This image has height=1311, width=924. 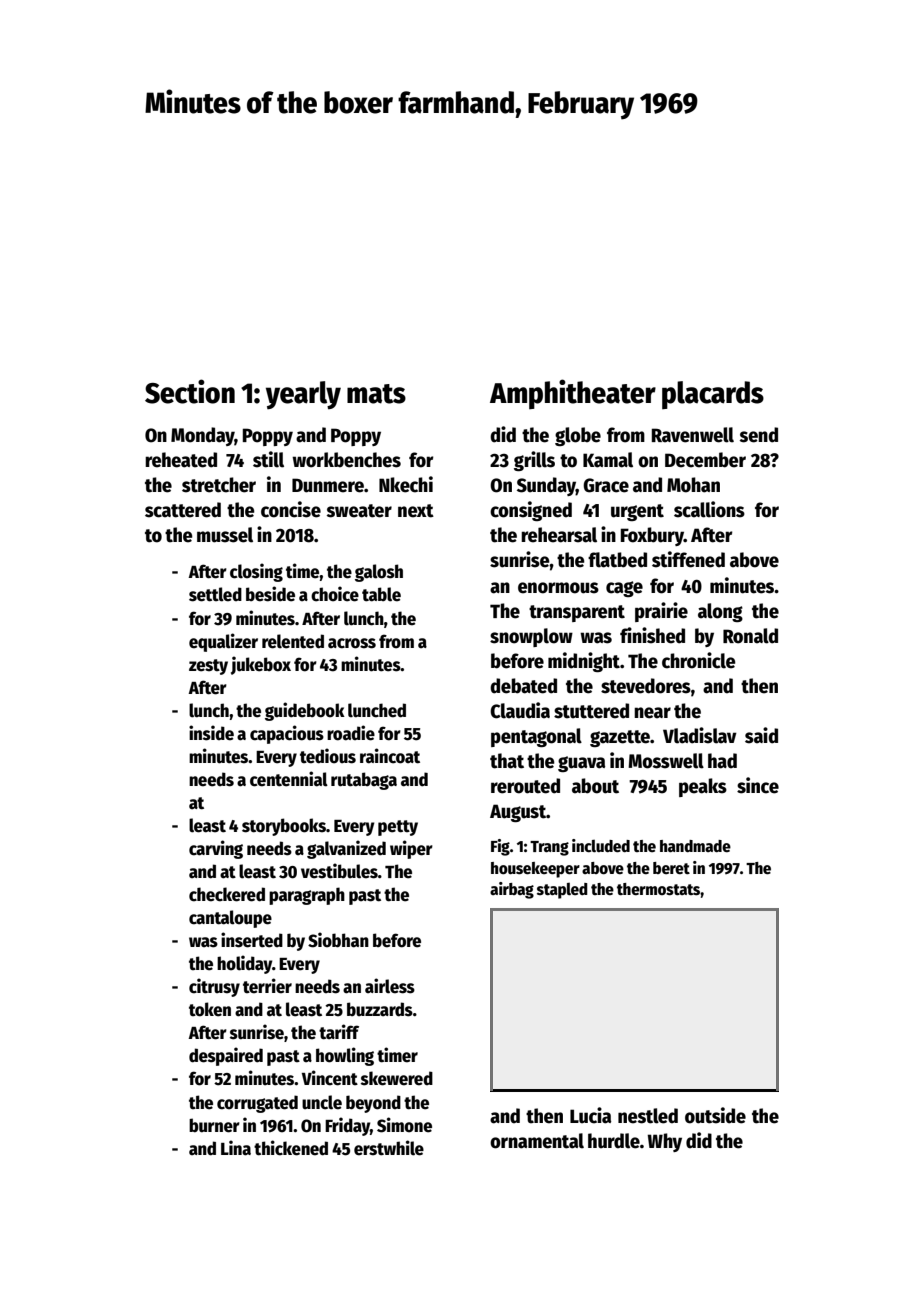 What do you see at coordinates (376, 394) in the image?
I see `mats` at bounding box center [376, 394].
